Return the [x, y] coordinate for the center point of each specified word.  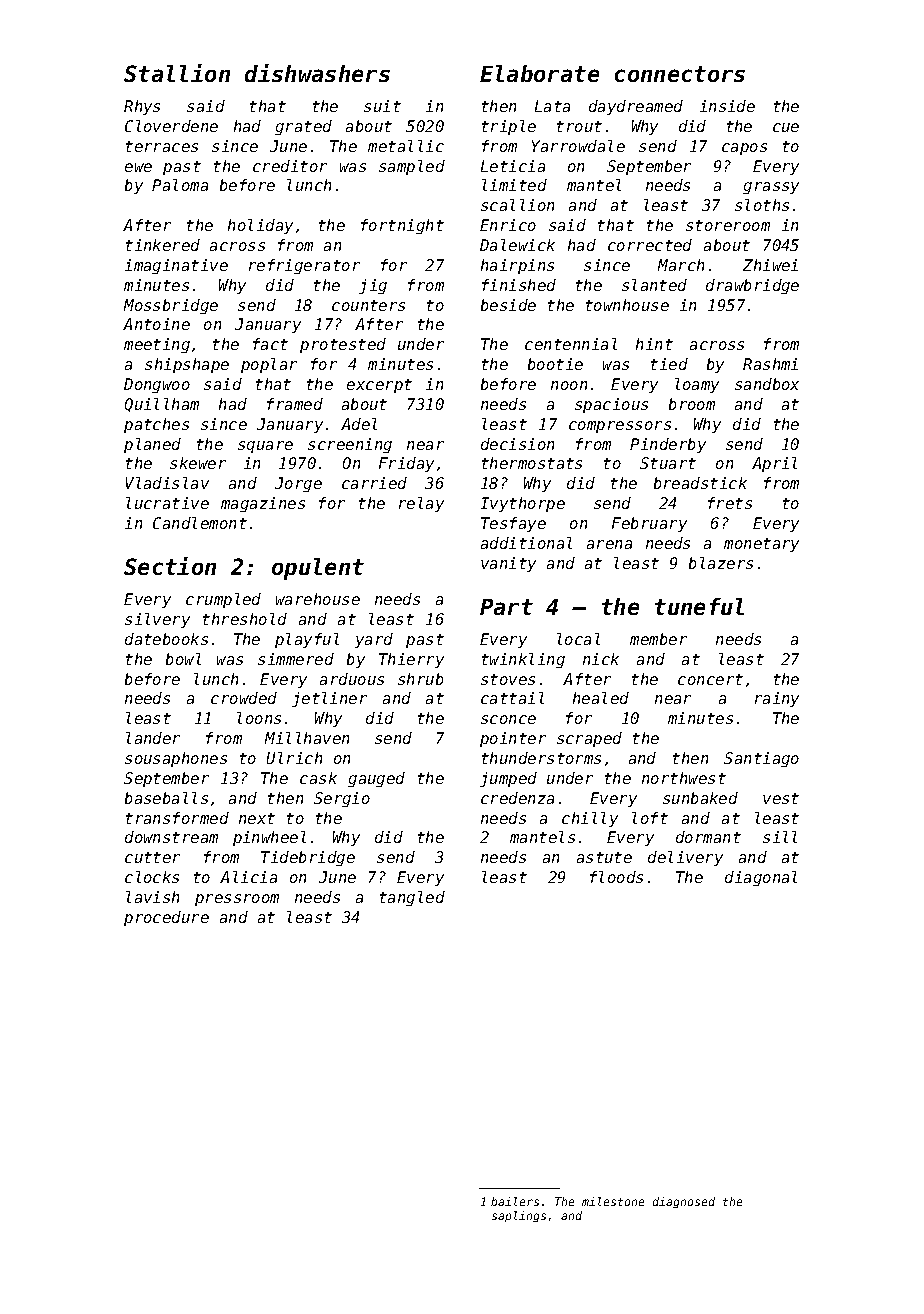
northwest [684, 778]
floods [616, 877]
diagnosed [684, 1202]
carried [374, 483]
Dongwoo [157, 385]
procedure [166, 918]
